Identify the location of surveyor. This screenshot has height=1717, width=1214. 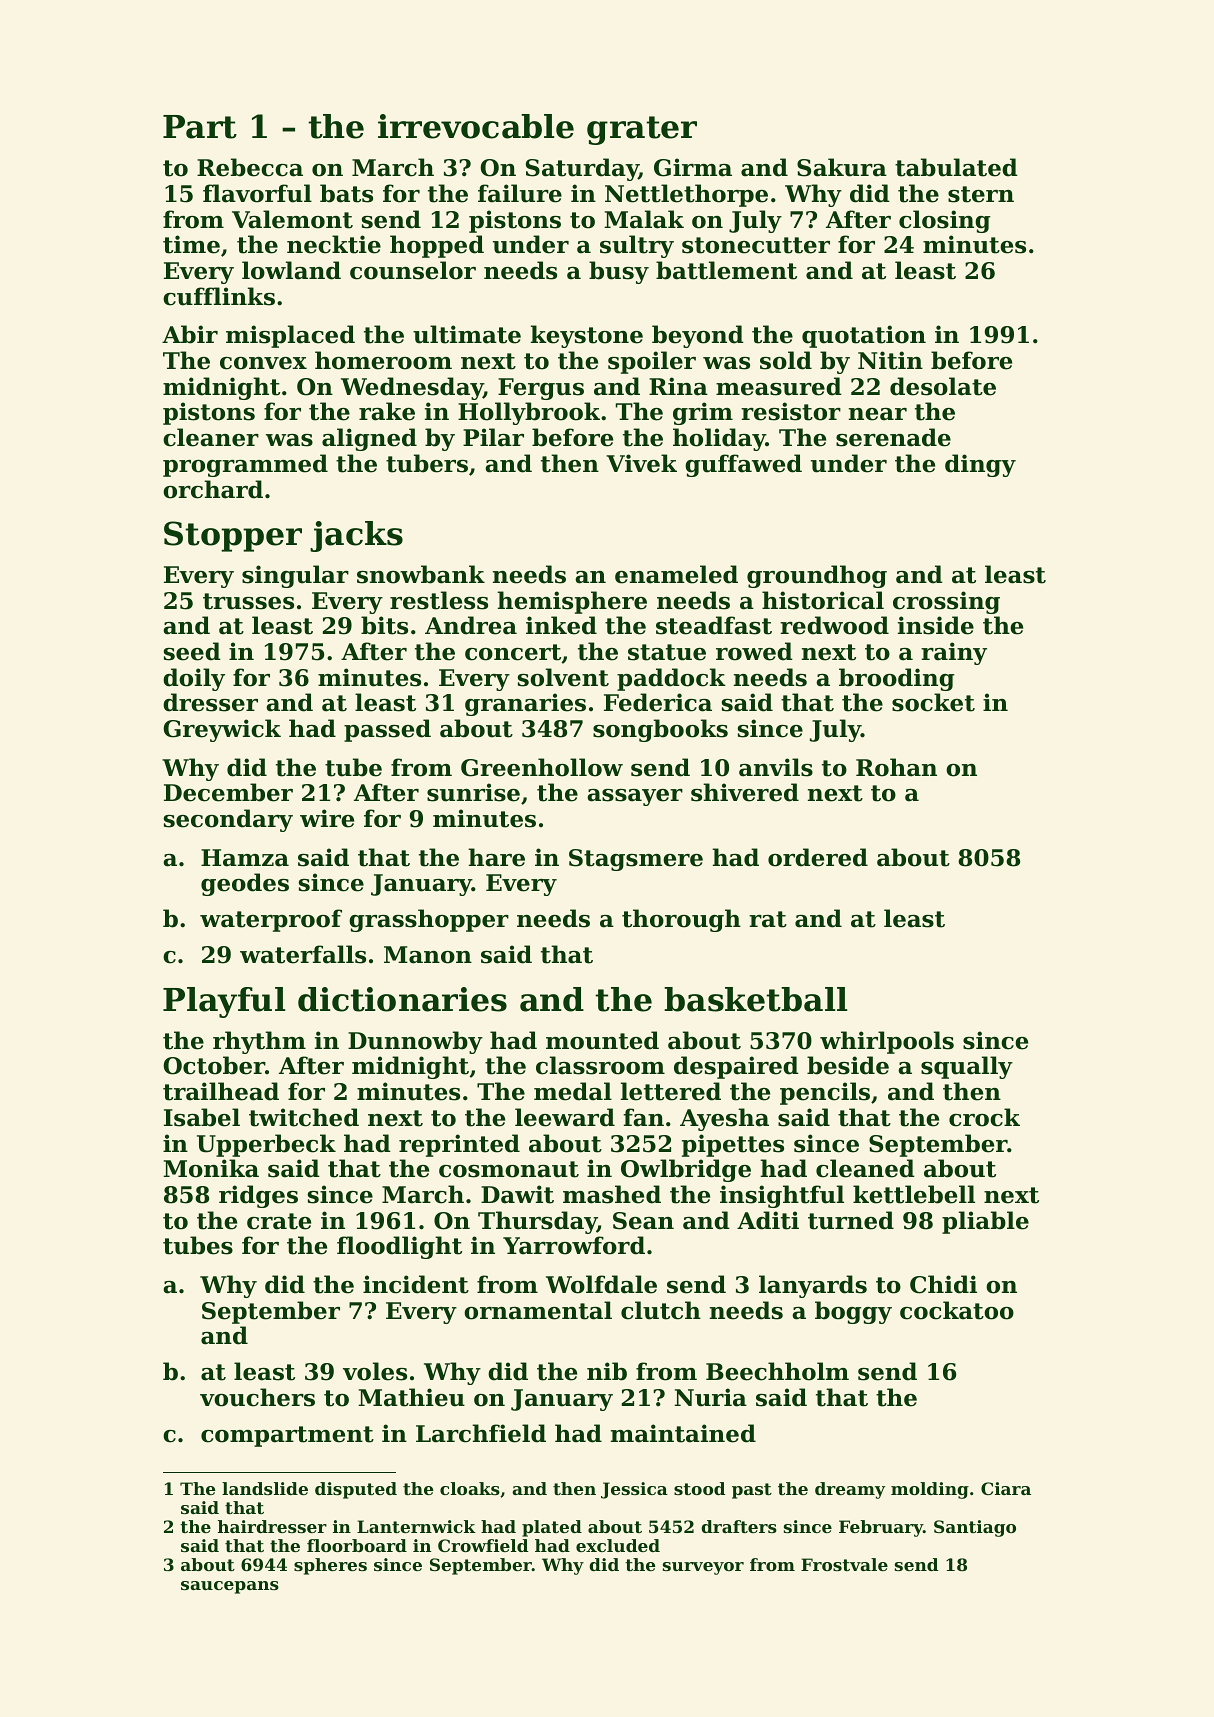
(703, 1568).
